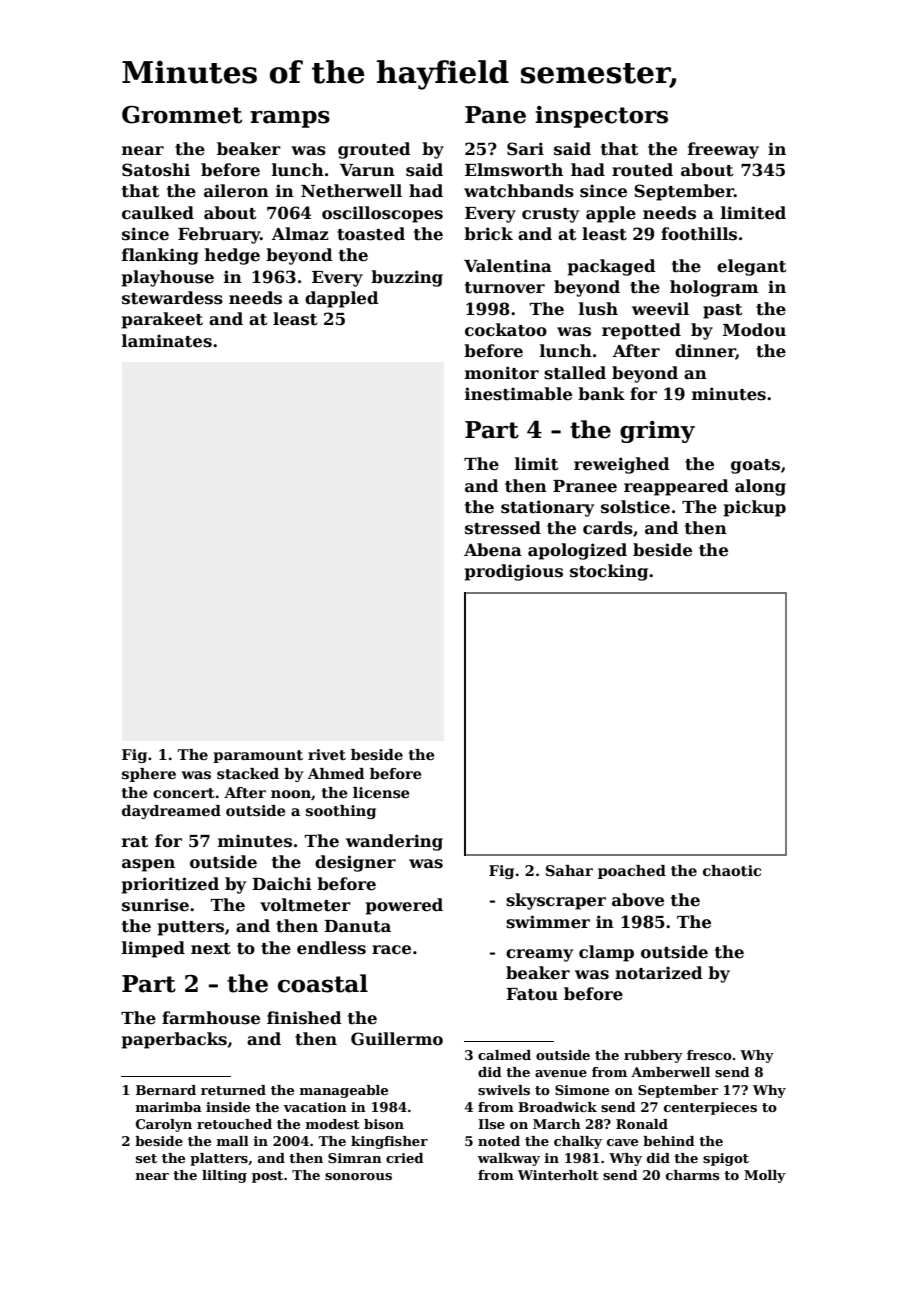 This document has width=908, height=1316. What do you see at coordinates (170, 885) in the document?
I see `prioritized` at bounding box center [170, 885].
